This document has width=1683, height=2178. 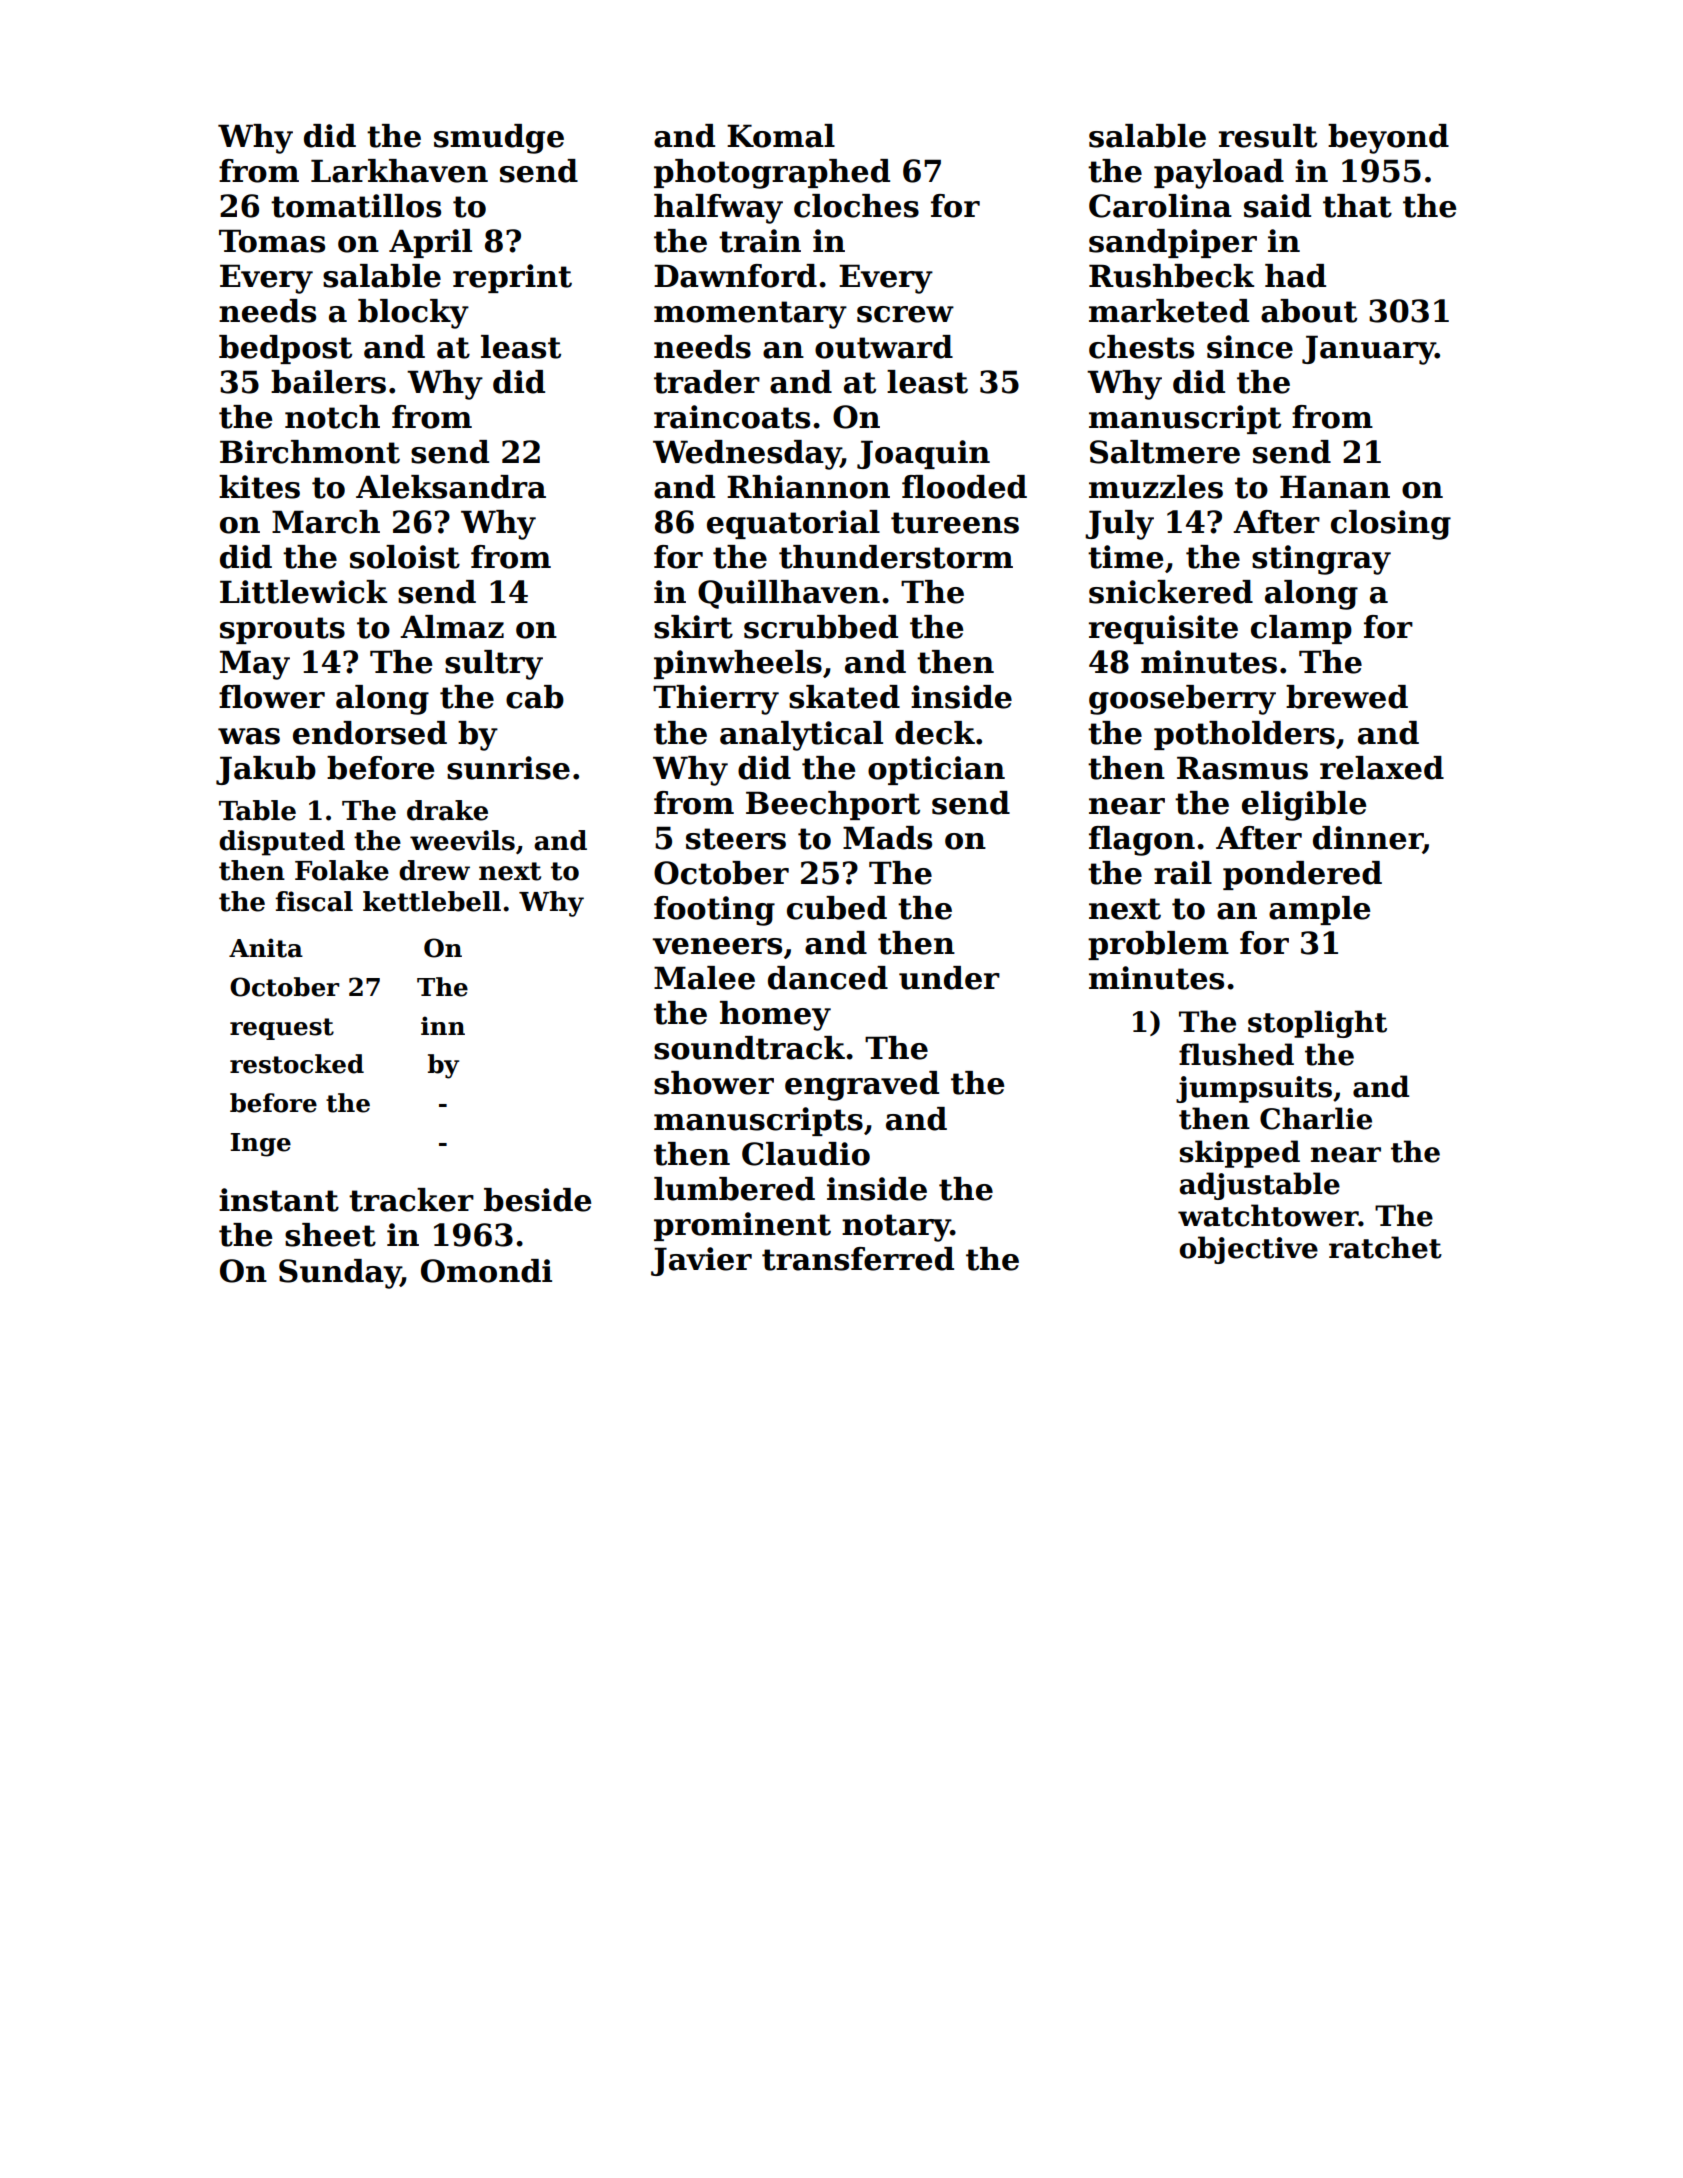 What do you see at coordinates (1335, 487) in the document?
I see `Hanan` at bounding box center [1335, 487].
